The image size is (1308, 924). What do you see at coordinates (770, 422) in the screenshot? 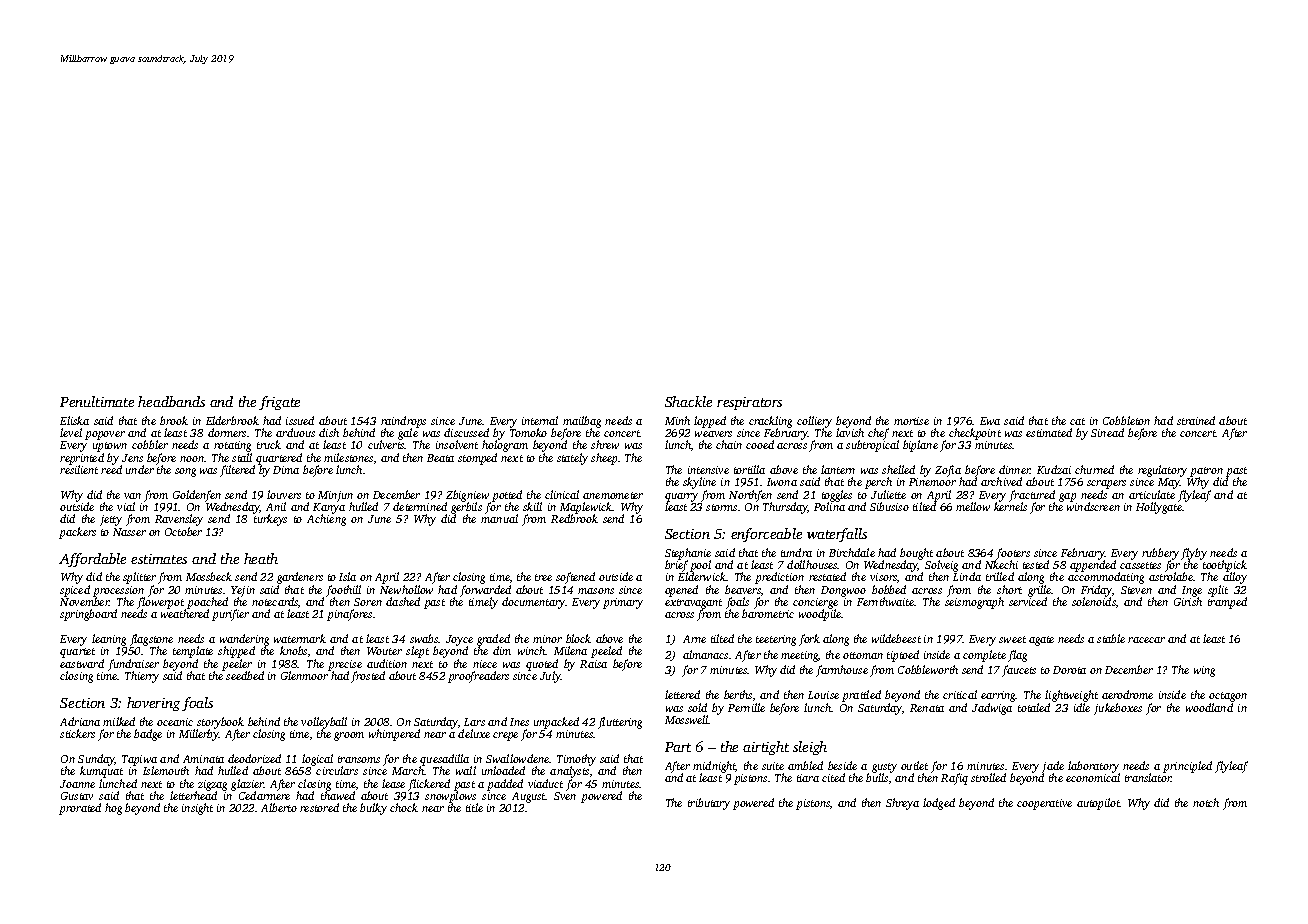
I see `crackling` at bounding box center [770, 422].
